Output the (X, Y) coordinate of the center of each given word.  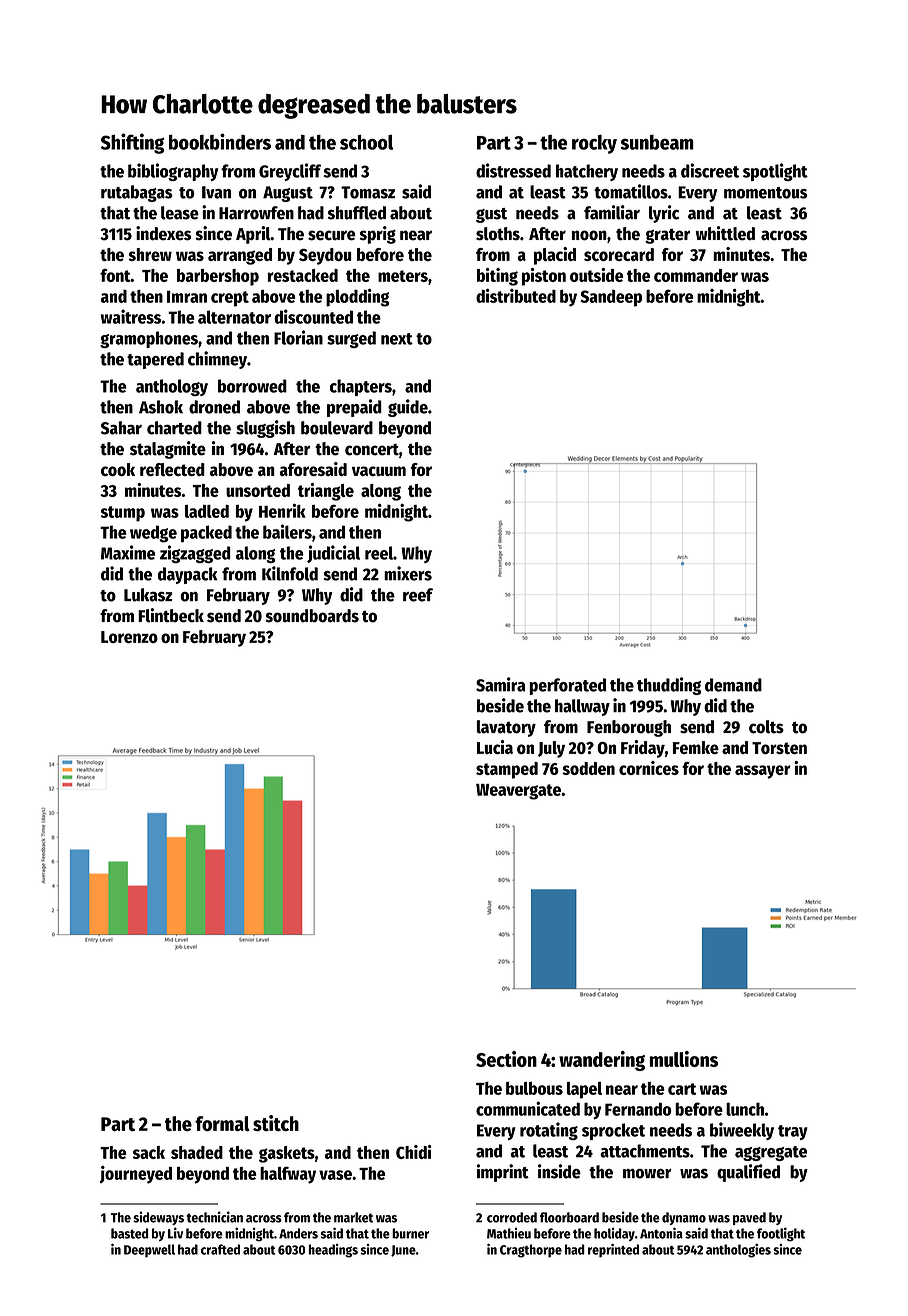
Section (506, 1059)
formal (222, 1123)
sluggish (265, 429)
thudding (669, 686)
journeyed (136, 1175)
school (366, 142)
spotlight (775, 172)
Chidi (414, 1152)
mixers (408, 573)
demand (733, 685)
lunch (745, 1109)
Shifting (132, 143)
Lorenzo (129, 637)
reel (379, 553)
